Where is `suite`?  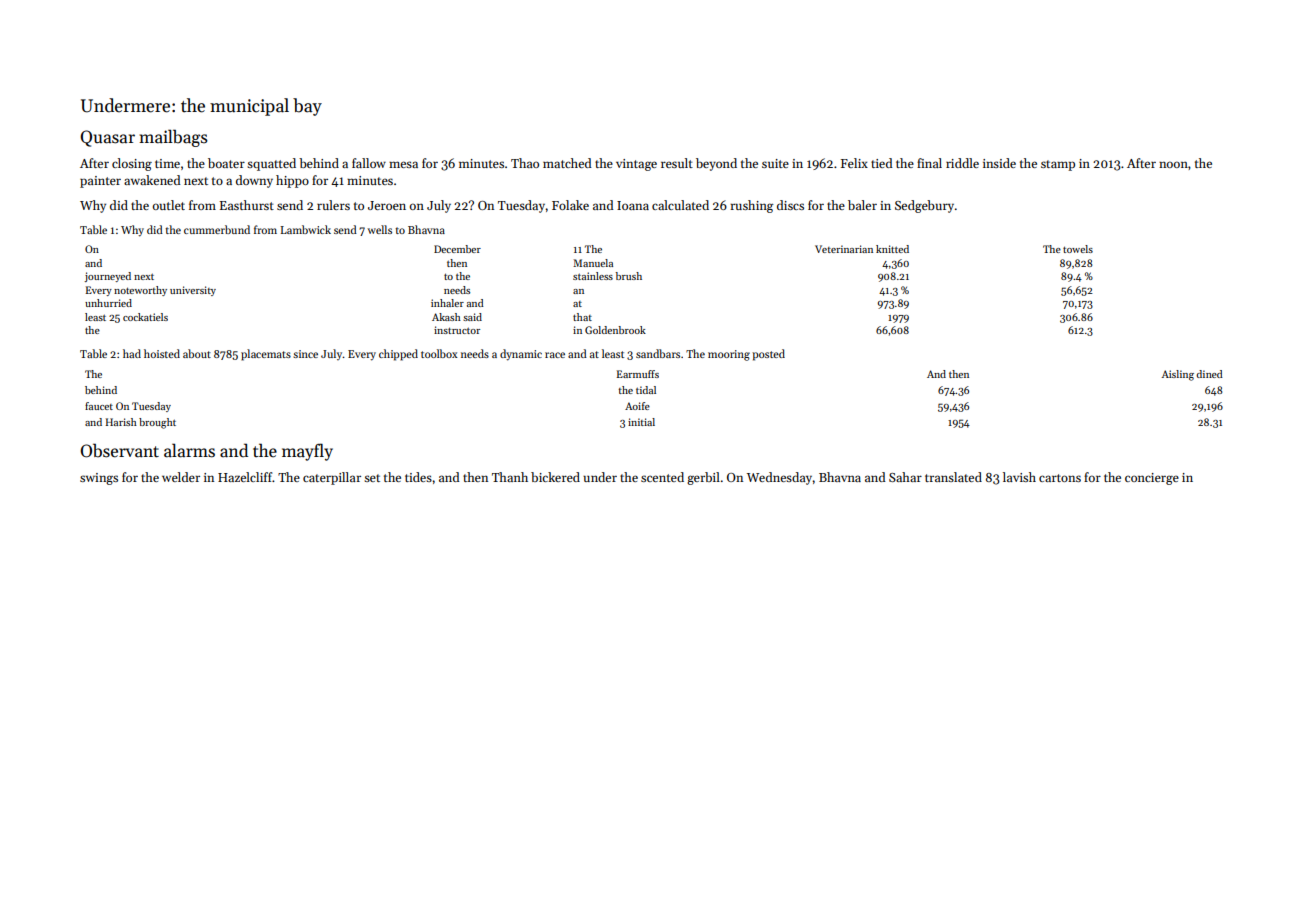
suite is located at coordinates (775, 163).
